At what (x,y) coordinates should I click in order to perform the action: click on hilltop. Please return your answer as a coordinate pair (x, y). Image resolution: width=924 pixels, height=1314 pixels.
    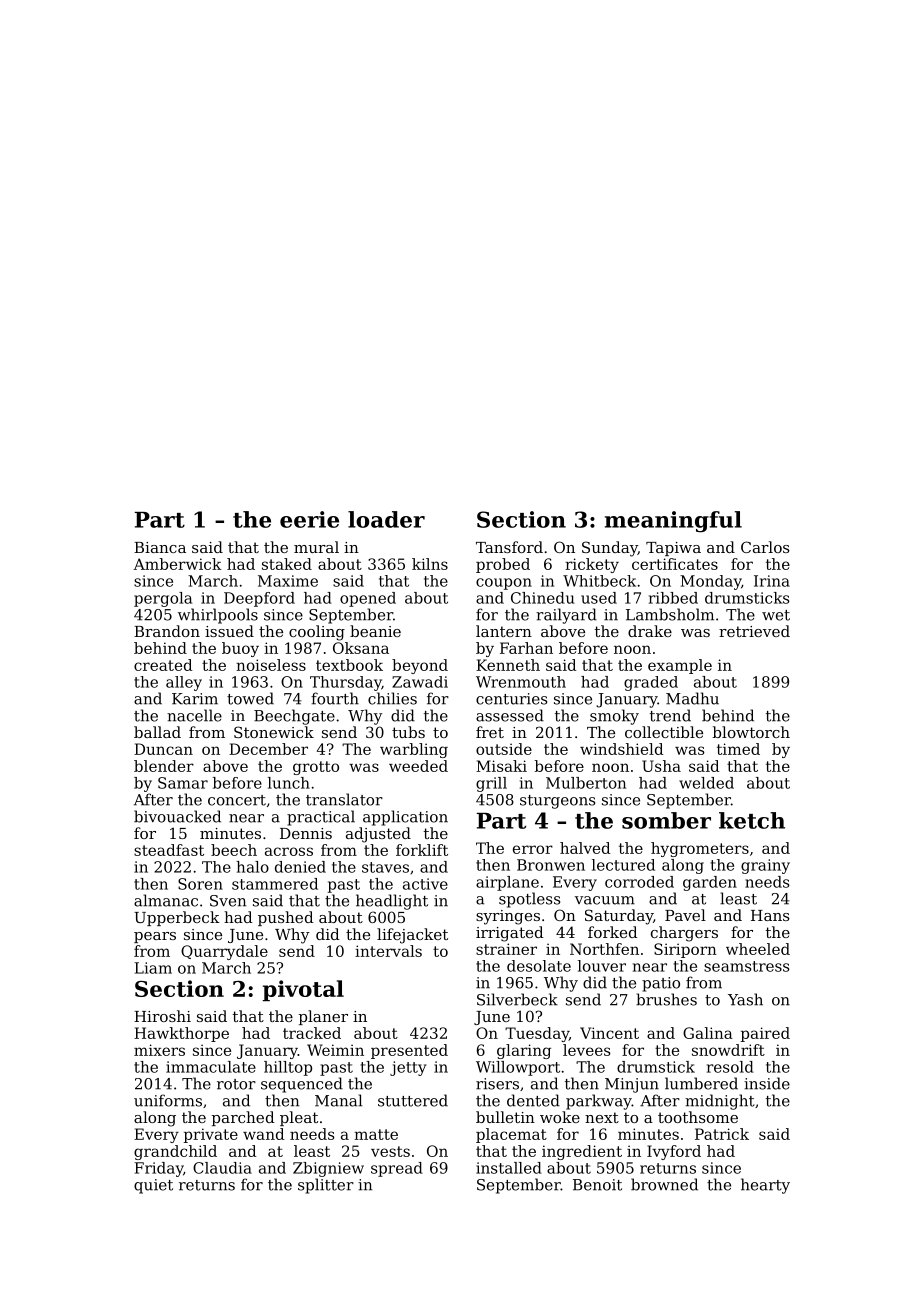
    Looking at the image, I should click on (288, 1068).
